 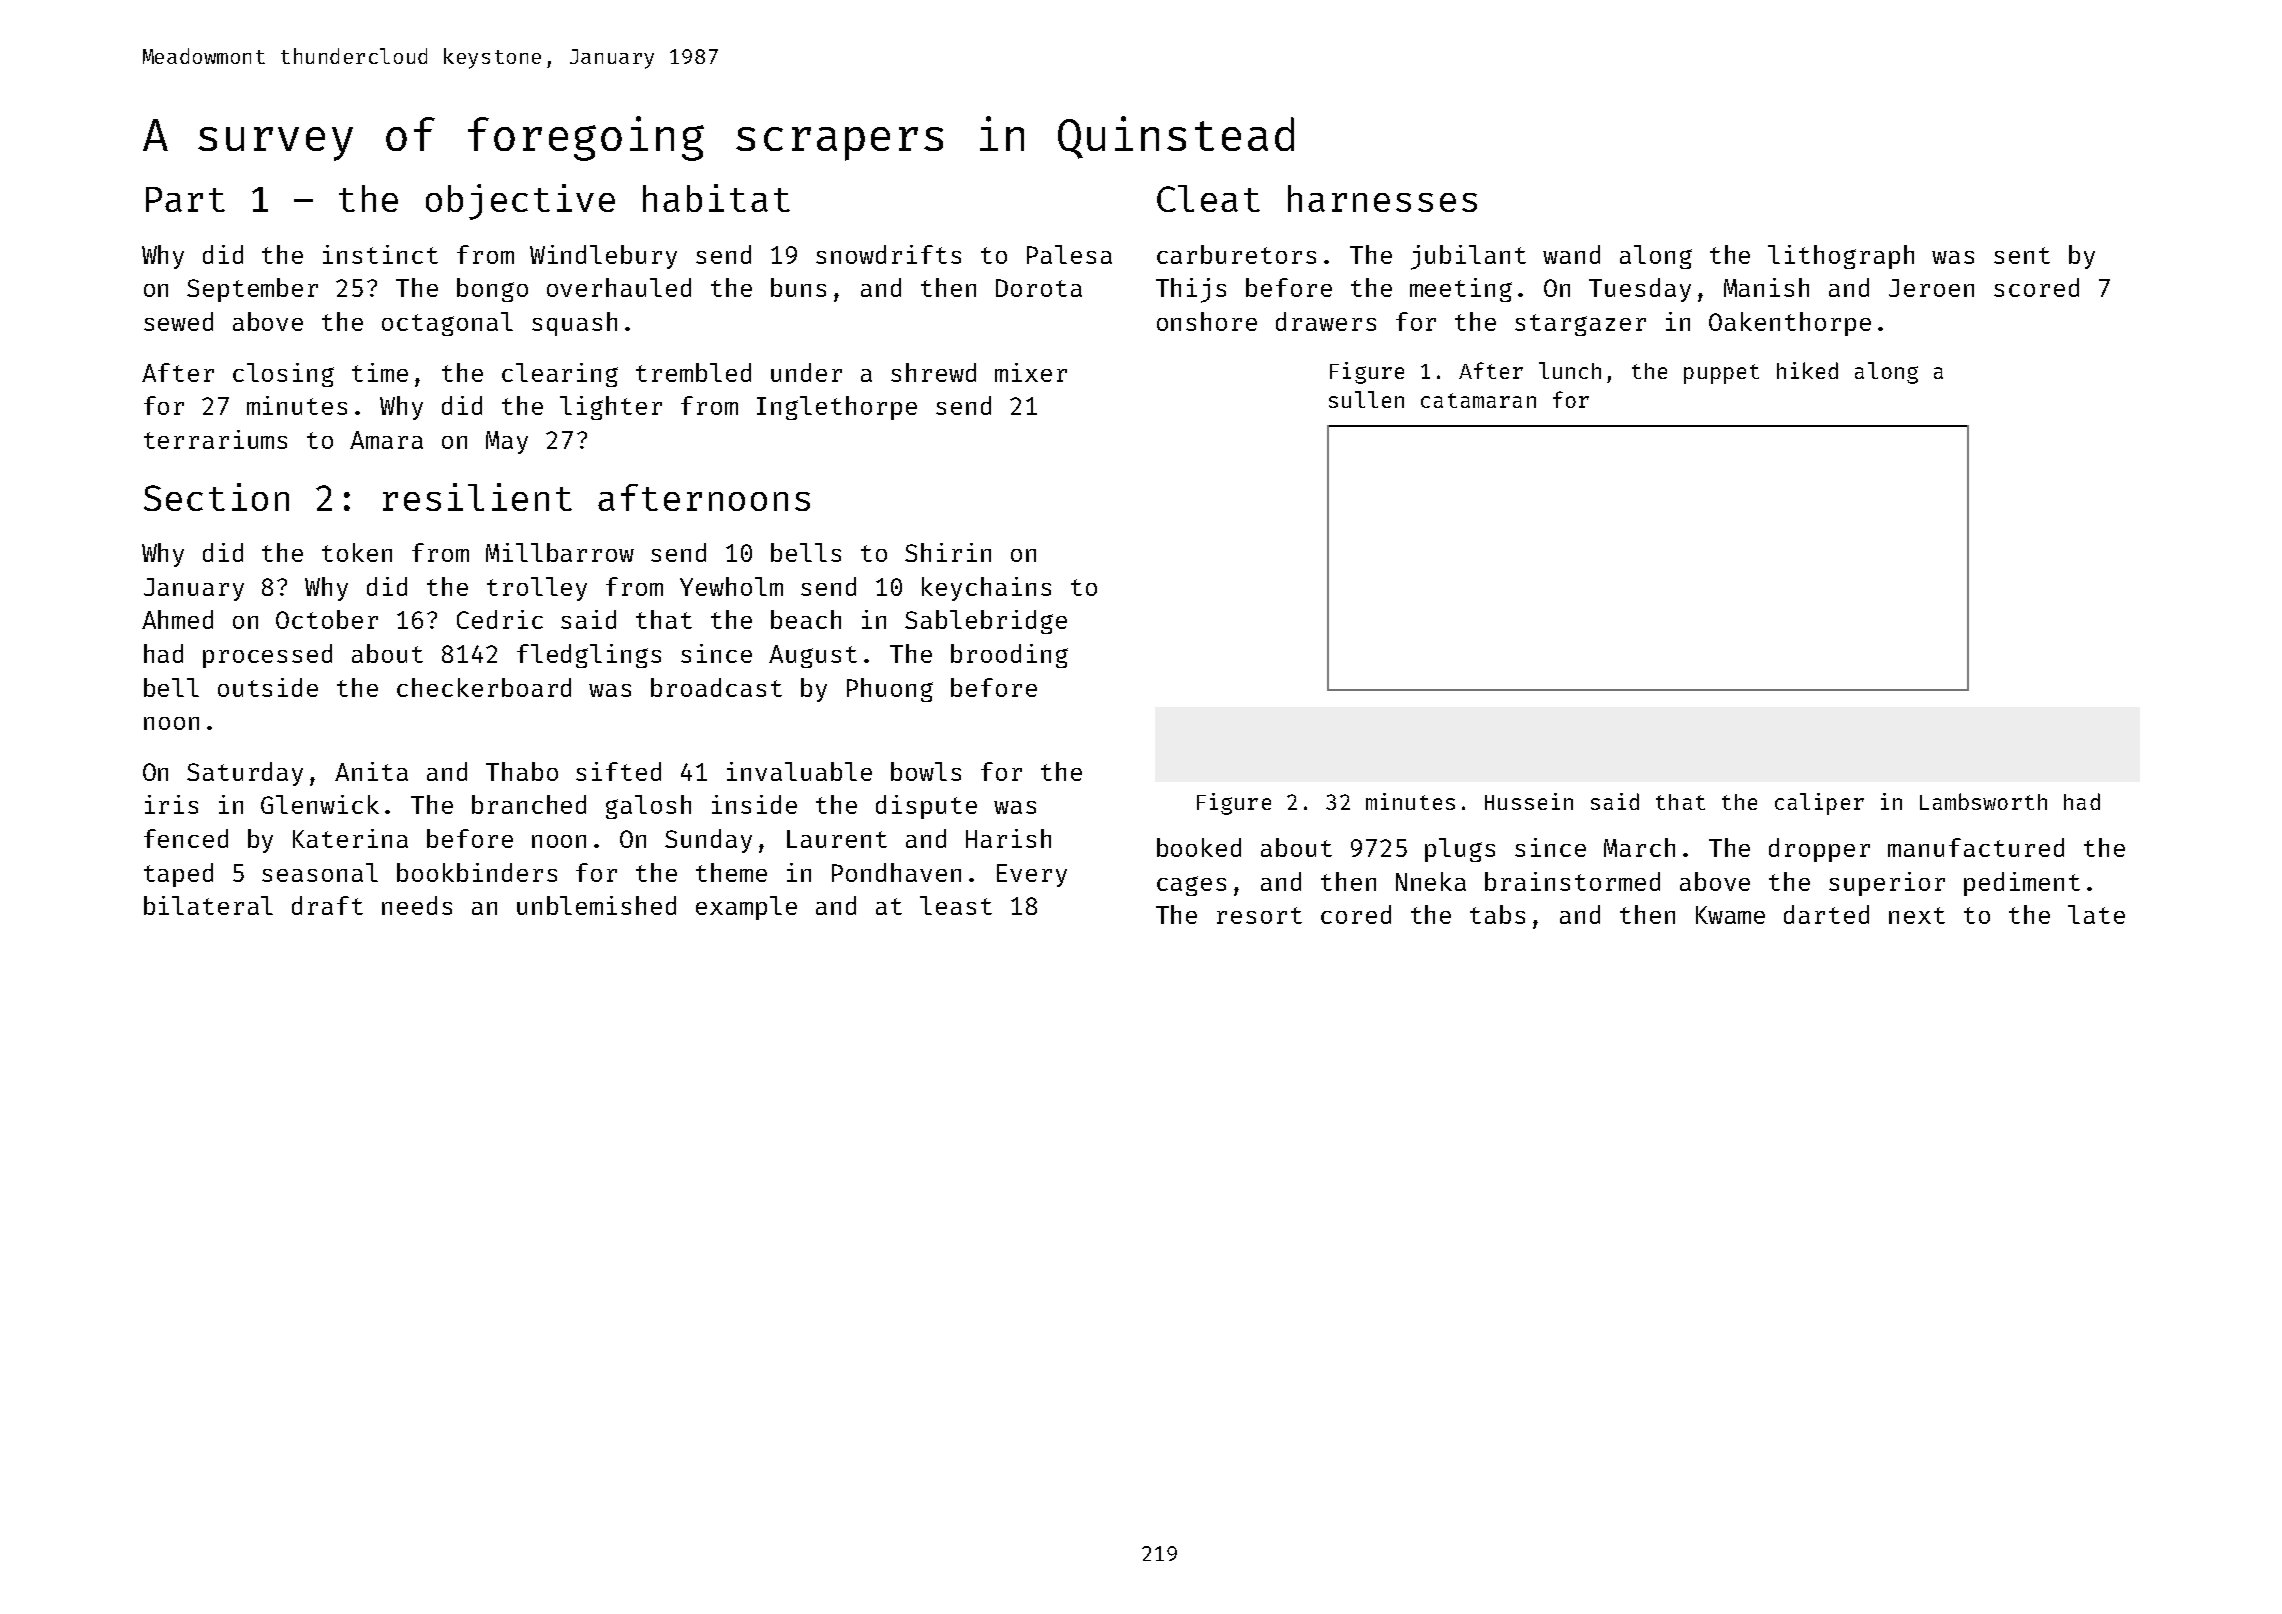 What do you see at coordinates (1983, 801) in the screenshot?
I see `Lambsworth` at bounding box center [1983, 801].
